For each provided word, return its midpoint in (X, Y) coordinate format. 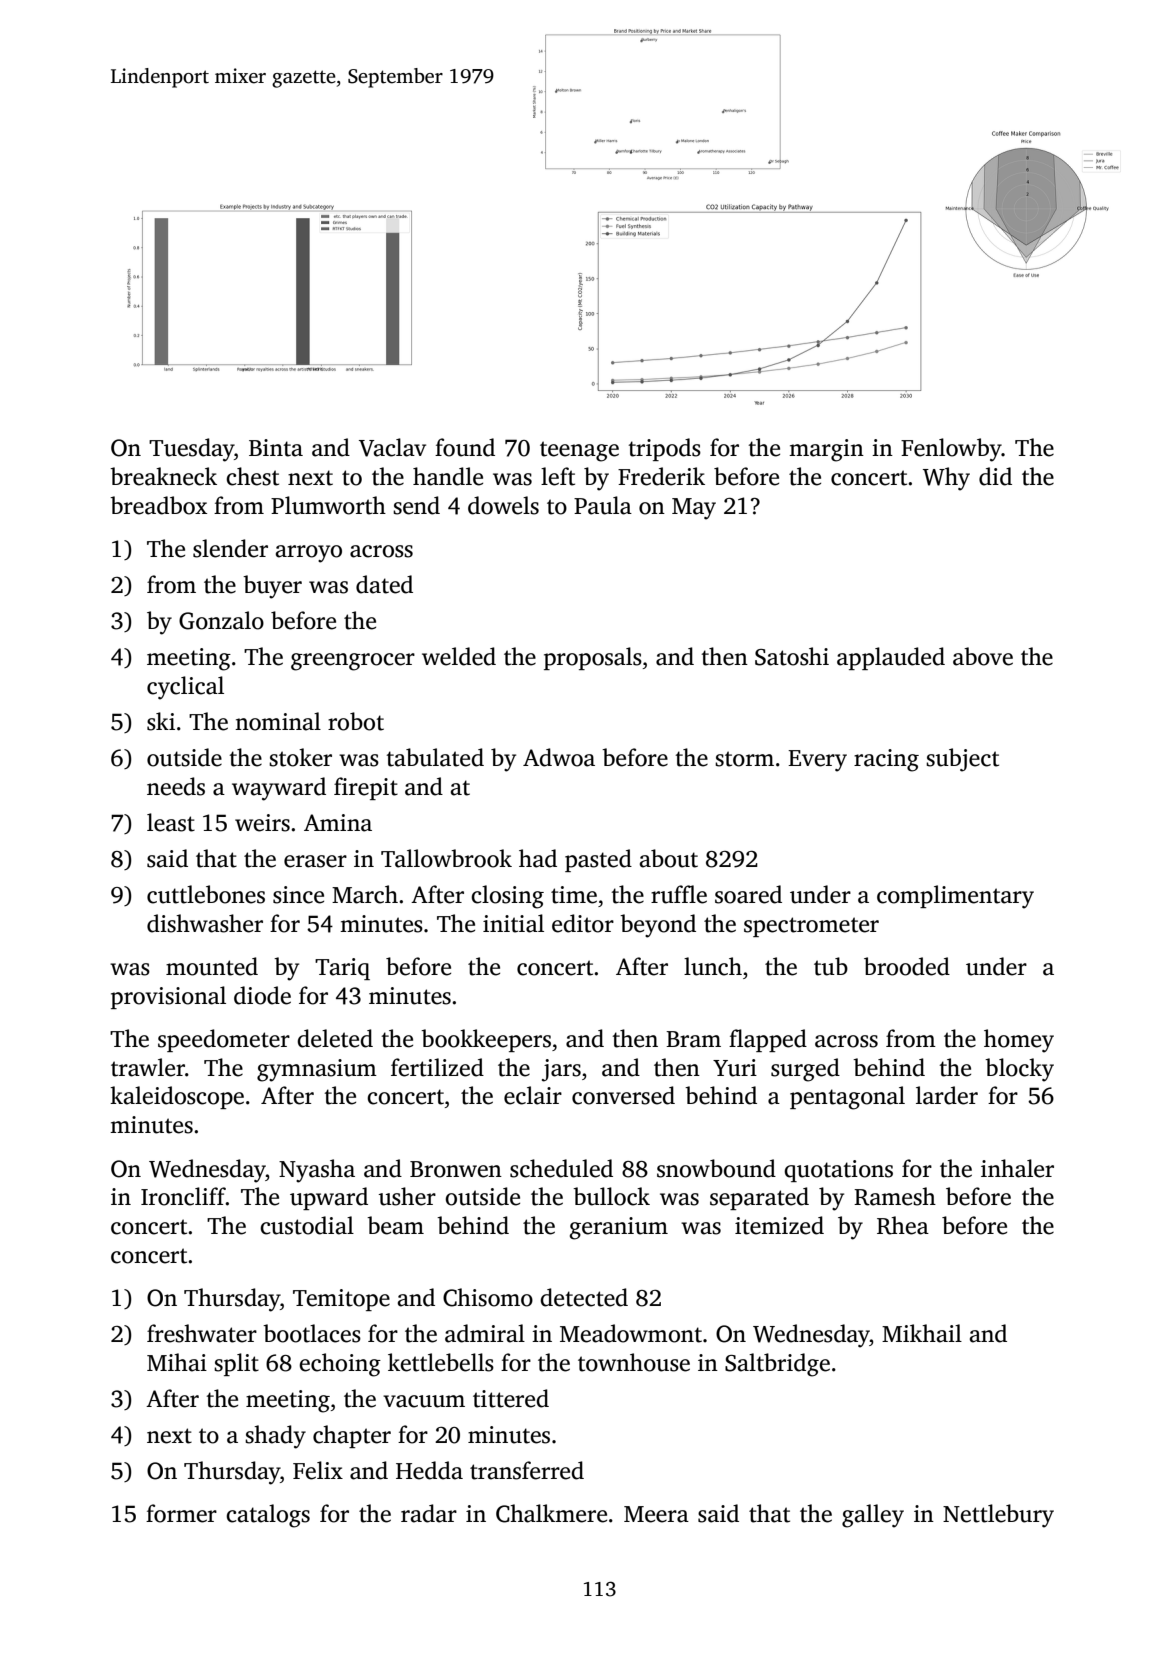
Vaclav (392, 447)
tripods (664, 449)
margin (826, 450)
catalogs (268, 1516)
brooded (907, 966)
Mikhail (922, 1333)
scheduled (561, 1168)
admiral (485, 1333)
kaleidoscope (177, 1097)
